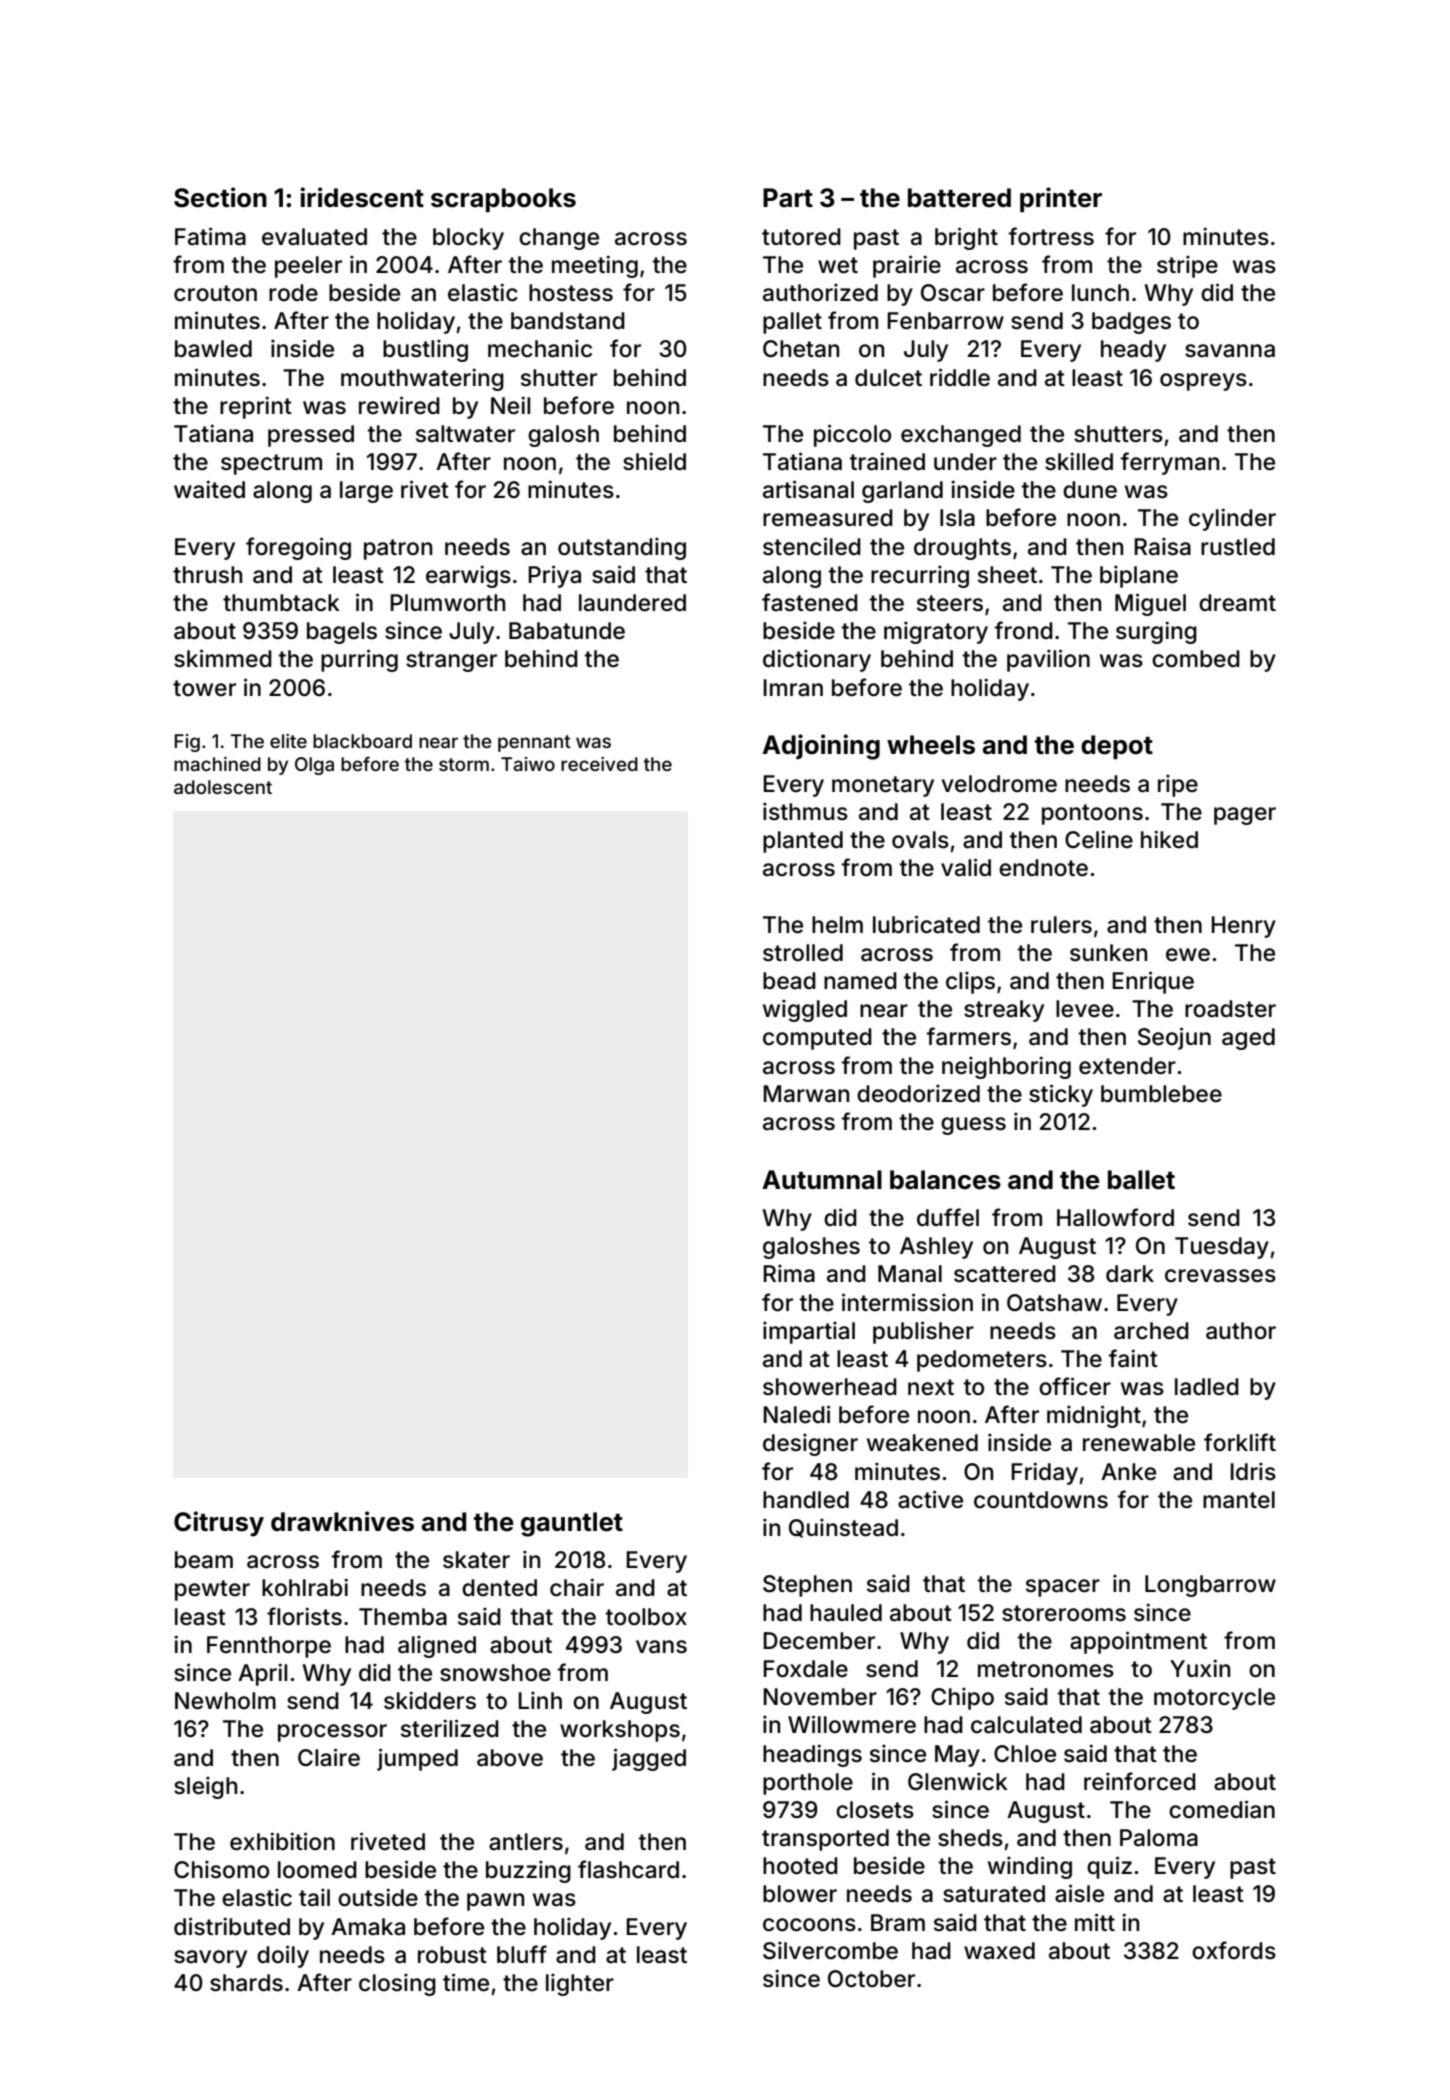 The image size is (1450, 2100). Describe the element at coordinates (789, 981) in the screenshot. I see `bead` at that location.
